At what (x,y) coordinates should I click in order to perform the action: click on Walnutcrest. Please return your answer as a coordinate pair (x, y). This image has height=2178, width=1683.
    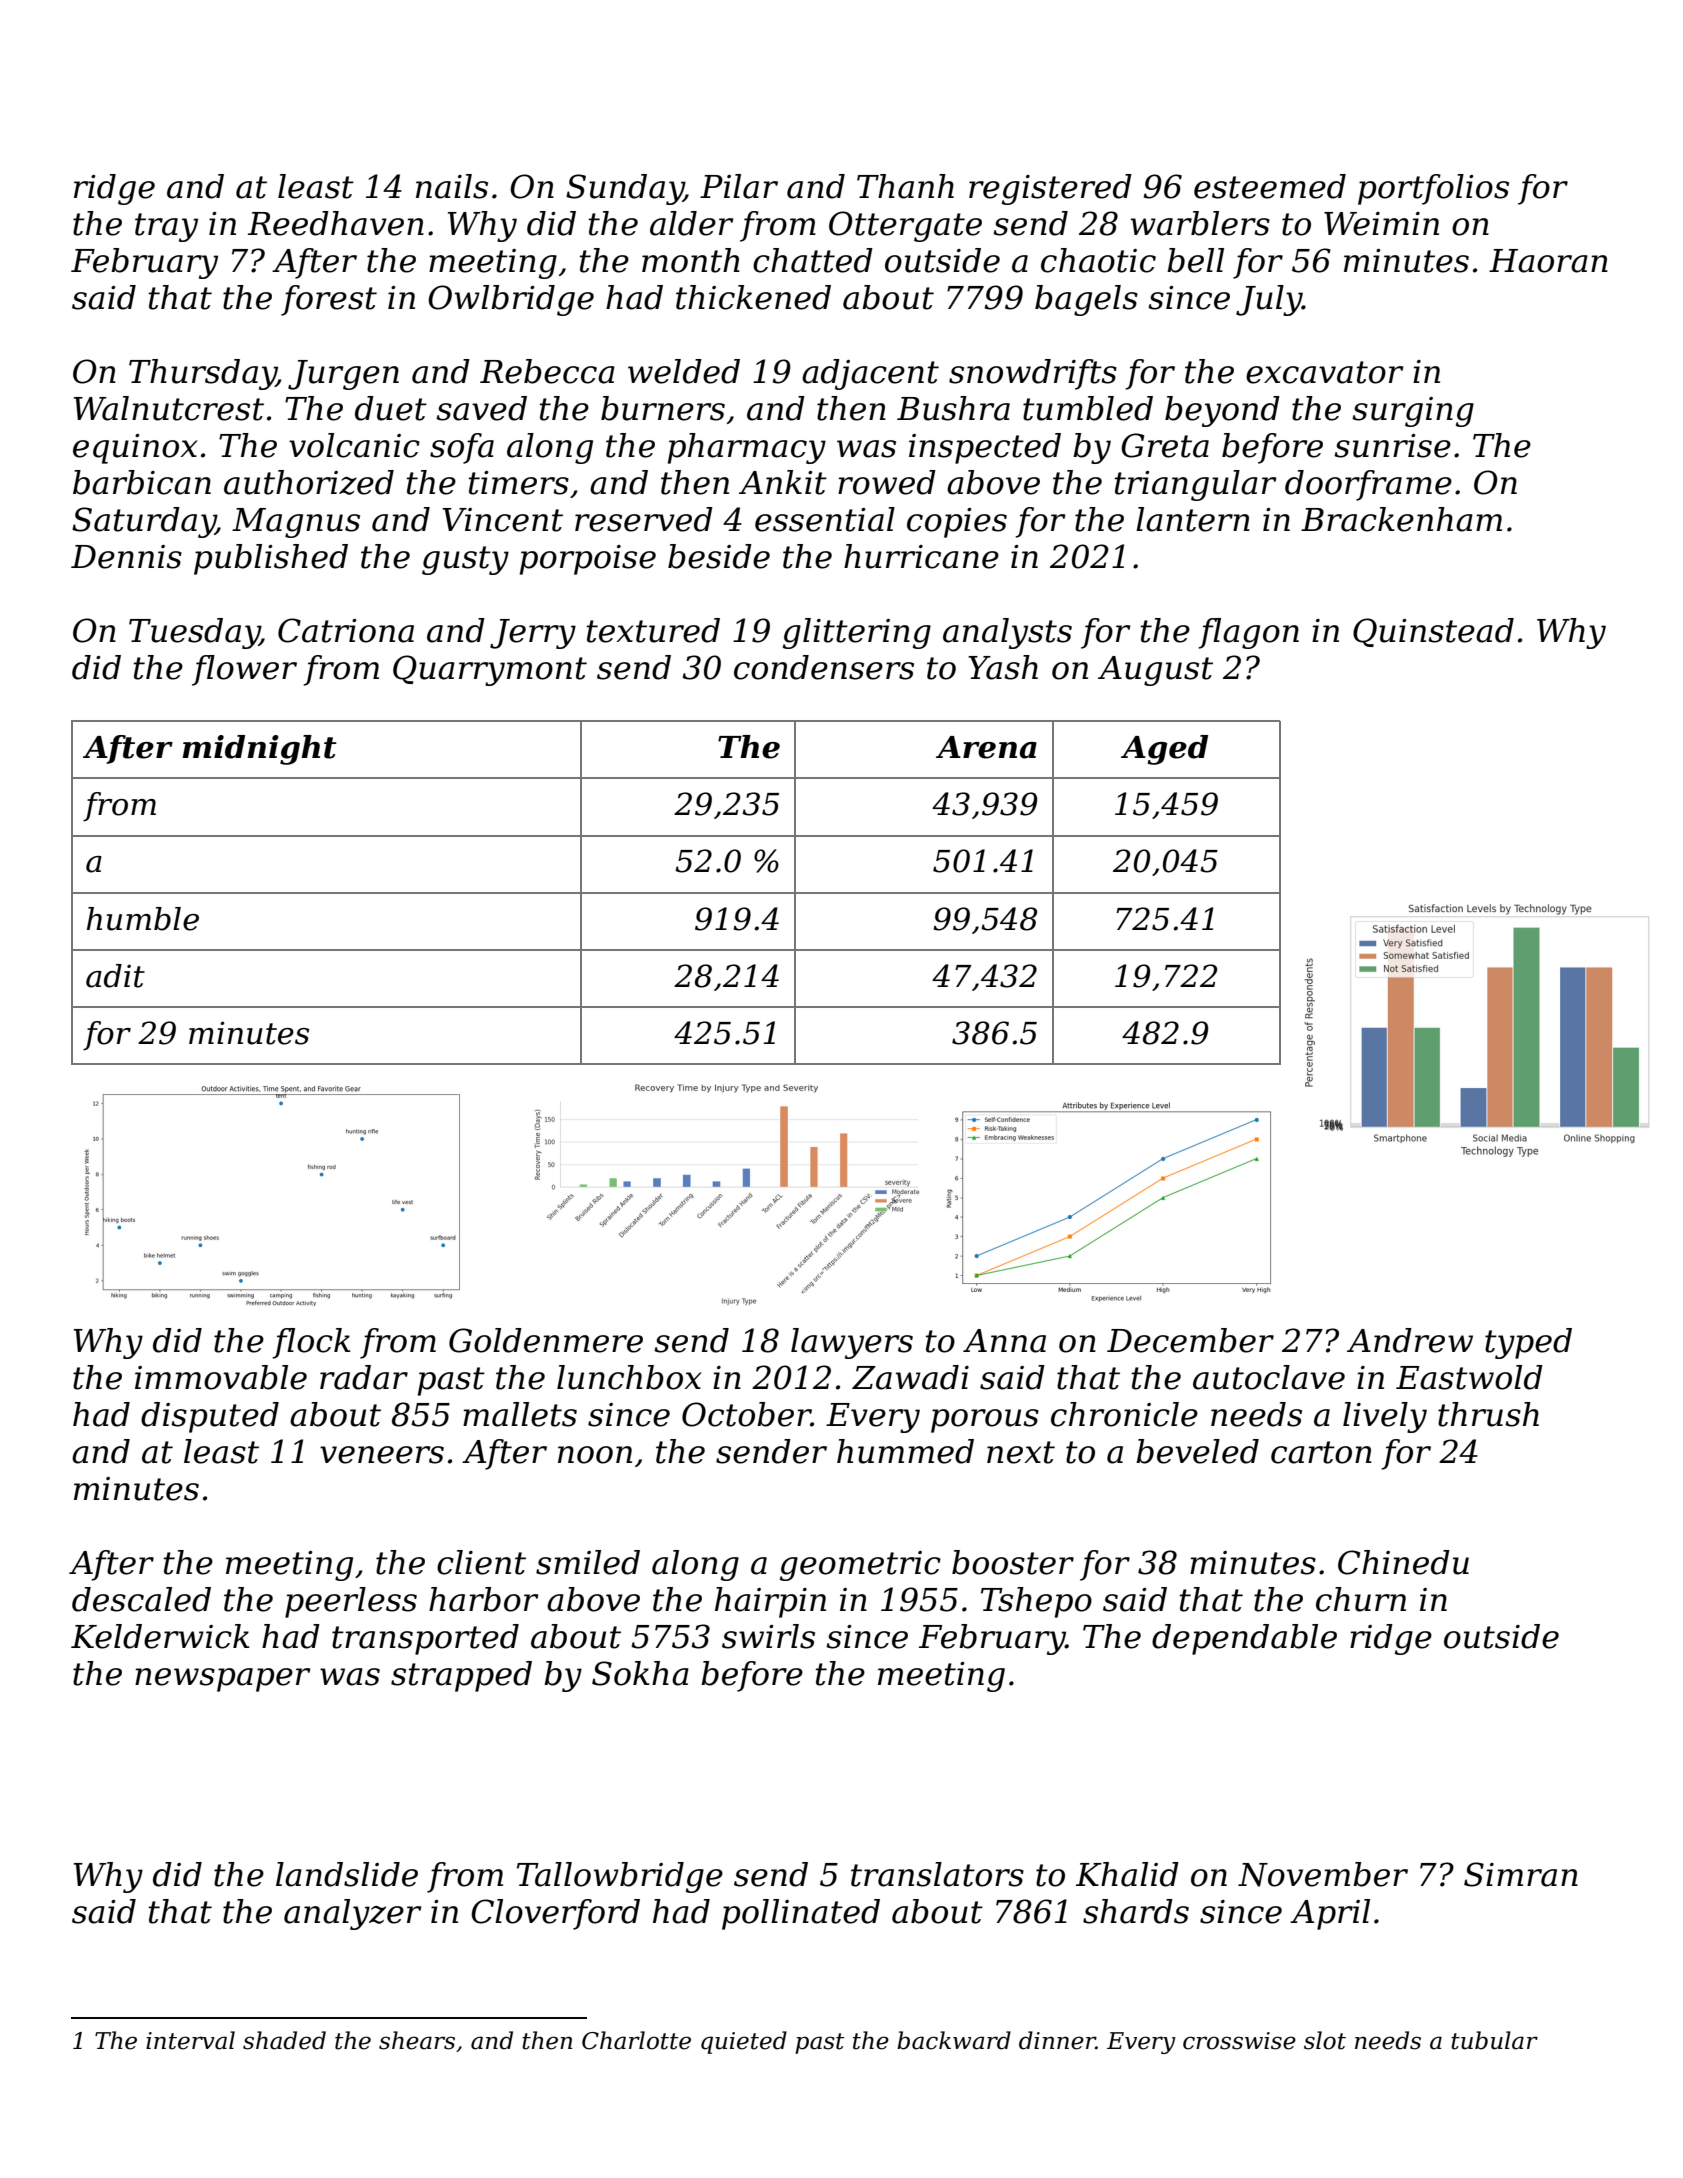
    Looking at the image, I should click on (169, 408).
